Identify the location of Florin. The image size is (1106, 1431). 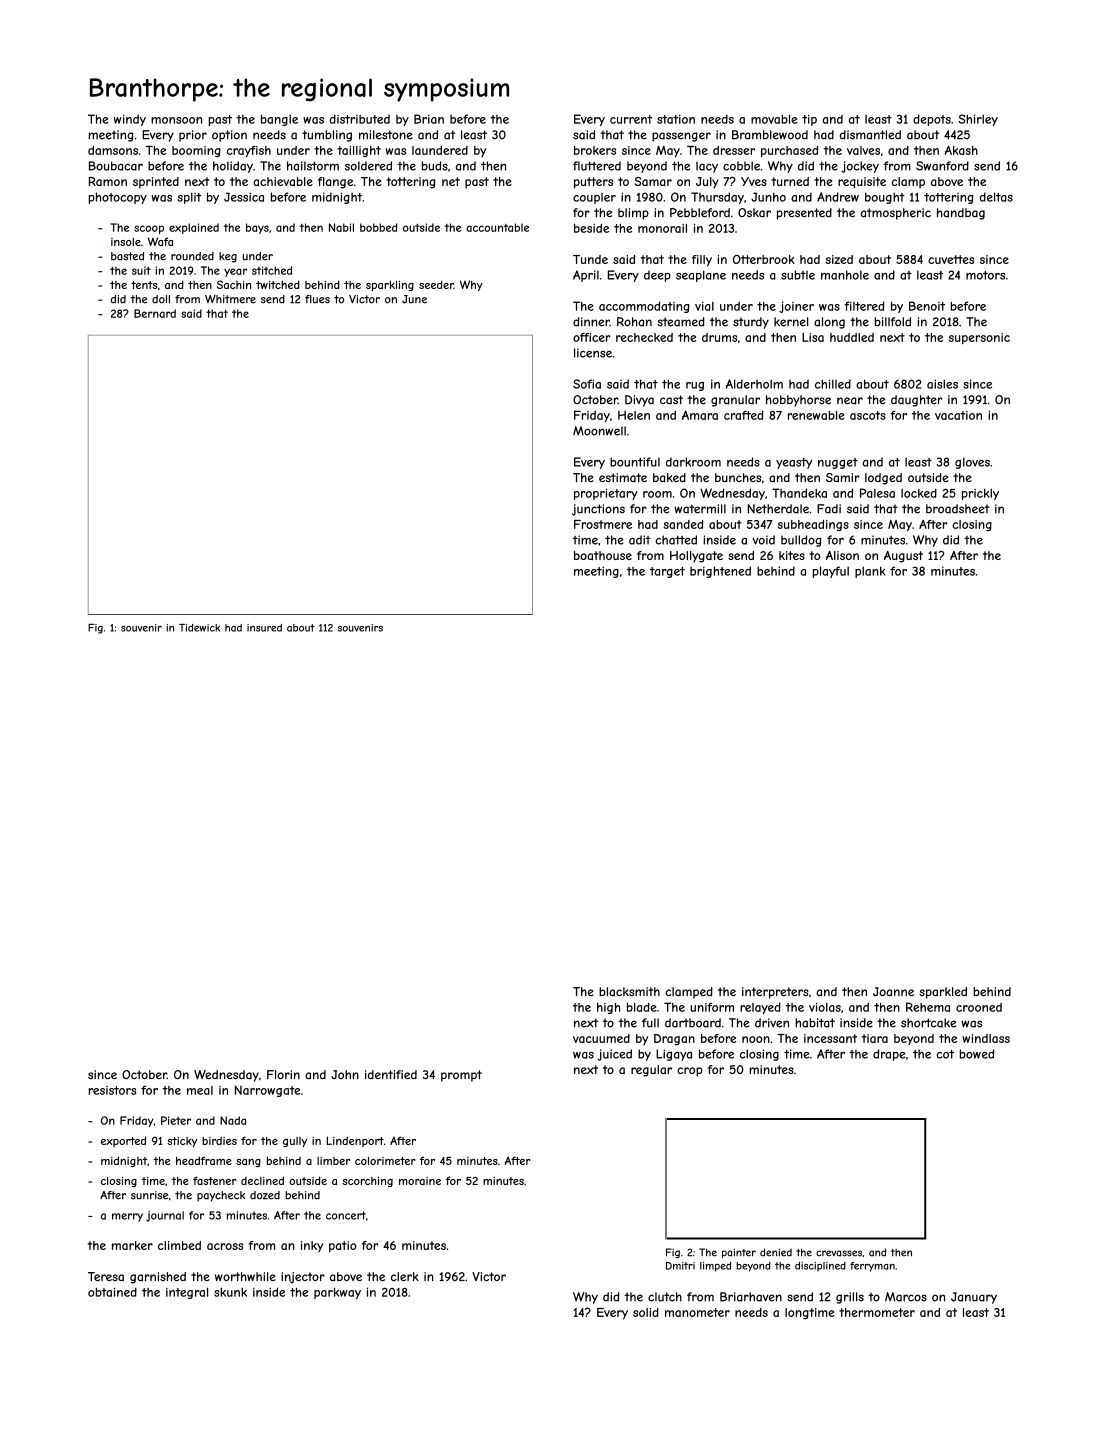
(283, 1074).
